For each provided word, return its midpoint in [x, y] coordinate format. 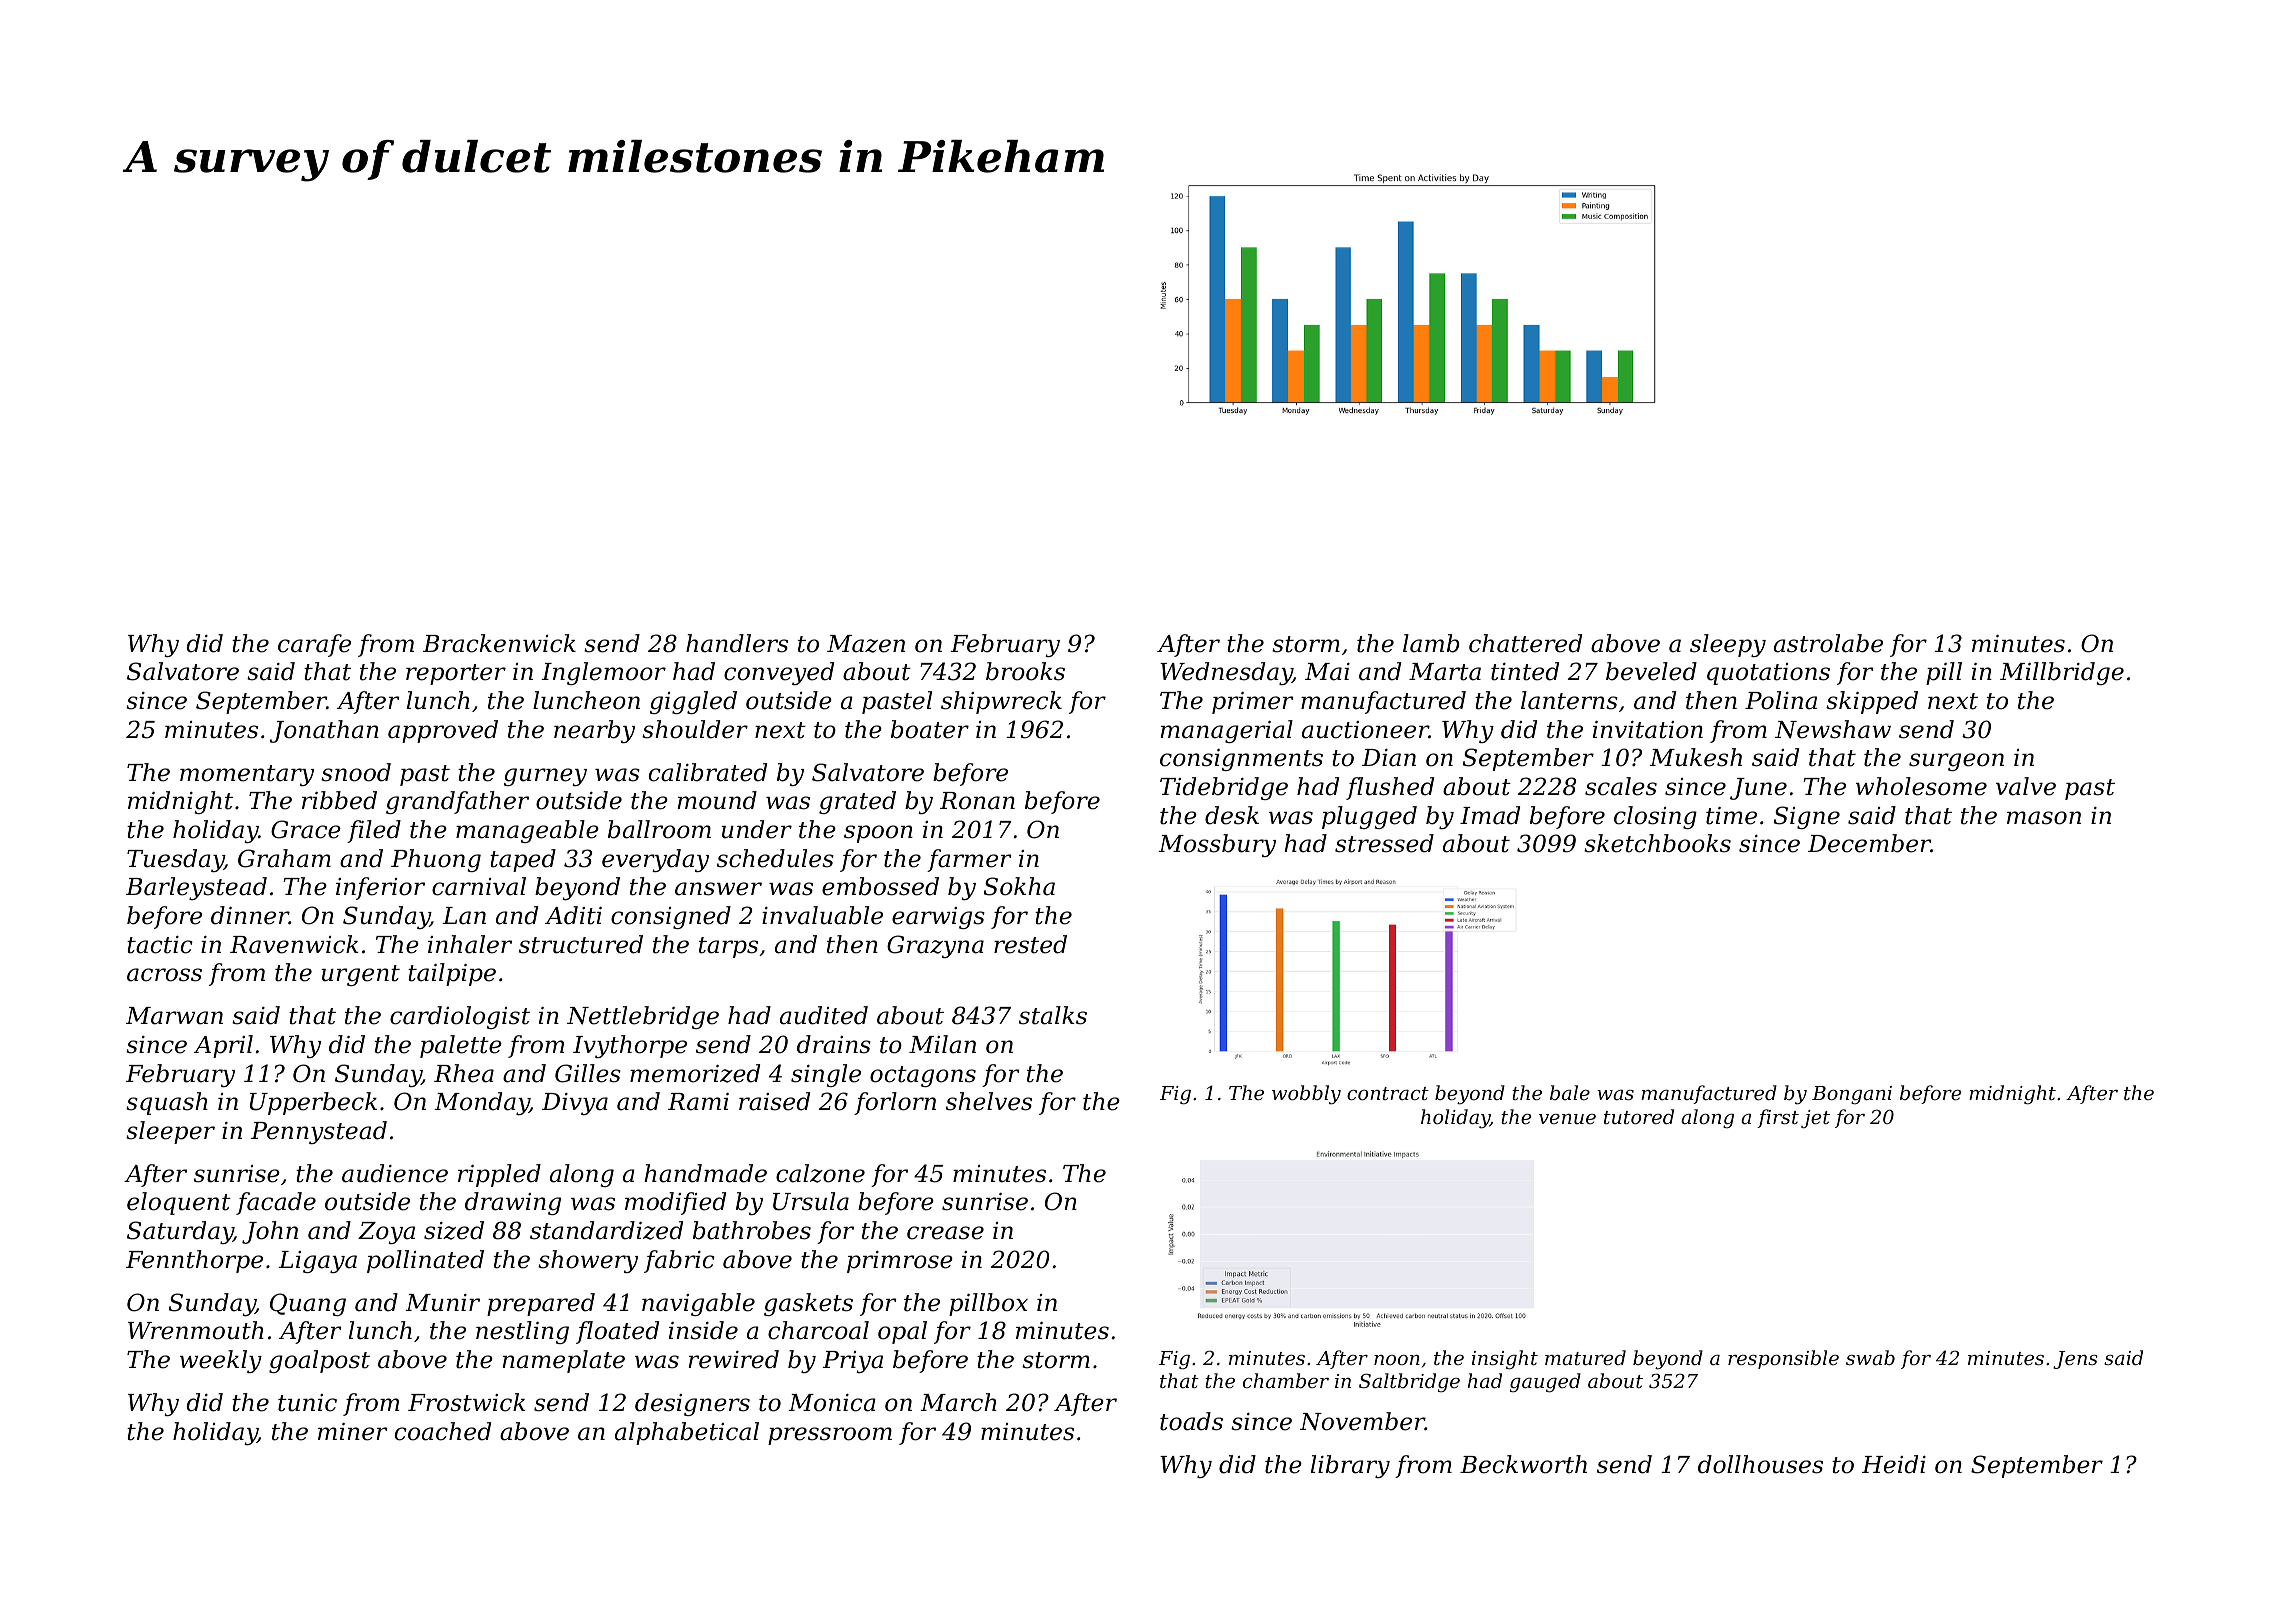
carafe [314, 645]
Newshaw [1833, 729]
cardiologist [460, 1017]
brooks [1025, 671]
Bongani [1852, 1095]
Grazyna [935, 946]
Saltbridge [1409, 1383]
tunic [307, 1403]
